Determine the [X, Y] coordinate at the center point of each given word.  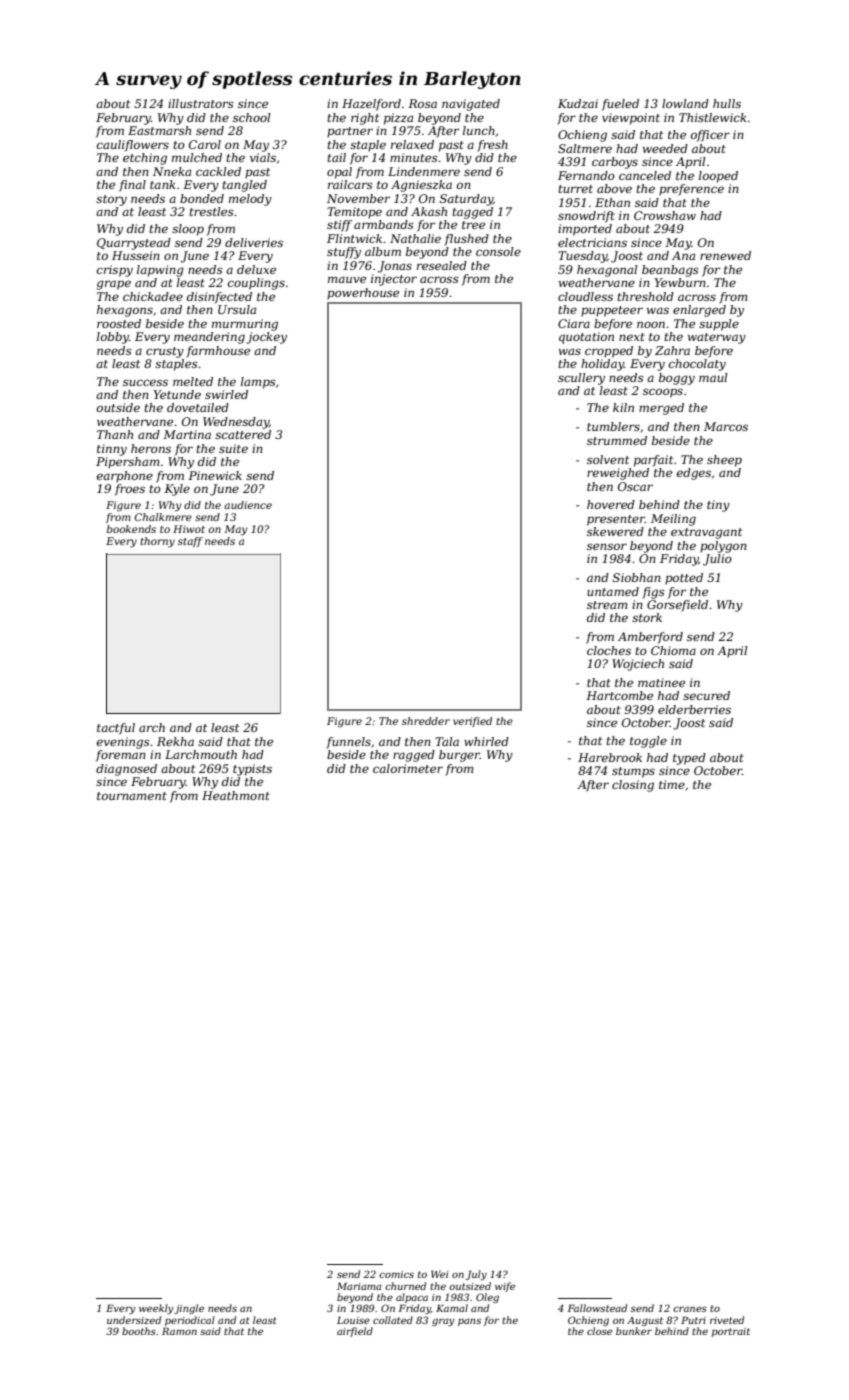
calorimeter [408, 768]
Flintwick [354, 238]
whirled [486, 741]
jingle [189, 1309]
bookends [131, 529]
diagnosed [126, 770]
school [252, 117]
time [672, 784]
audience [248, 505]
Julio [717, 560]
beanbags [670, 271]
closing [633, 786]
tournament [132, 796]
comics [396, 1274]
